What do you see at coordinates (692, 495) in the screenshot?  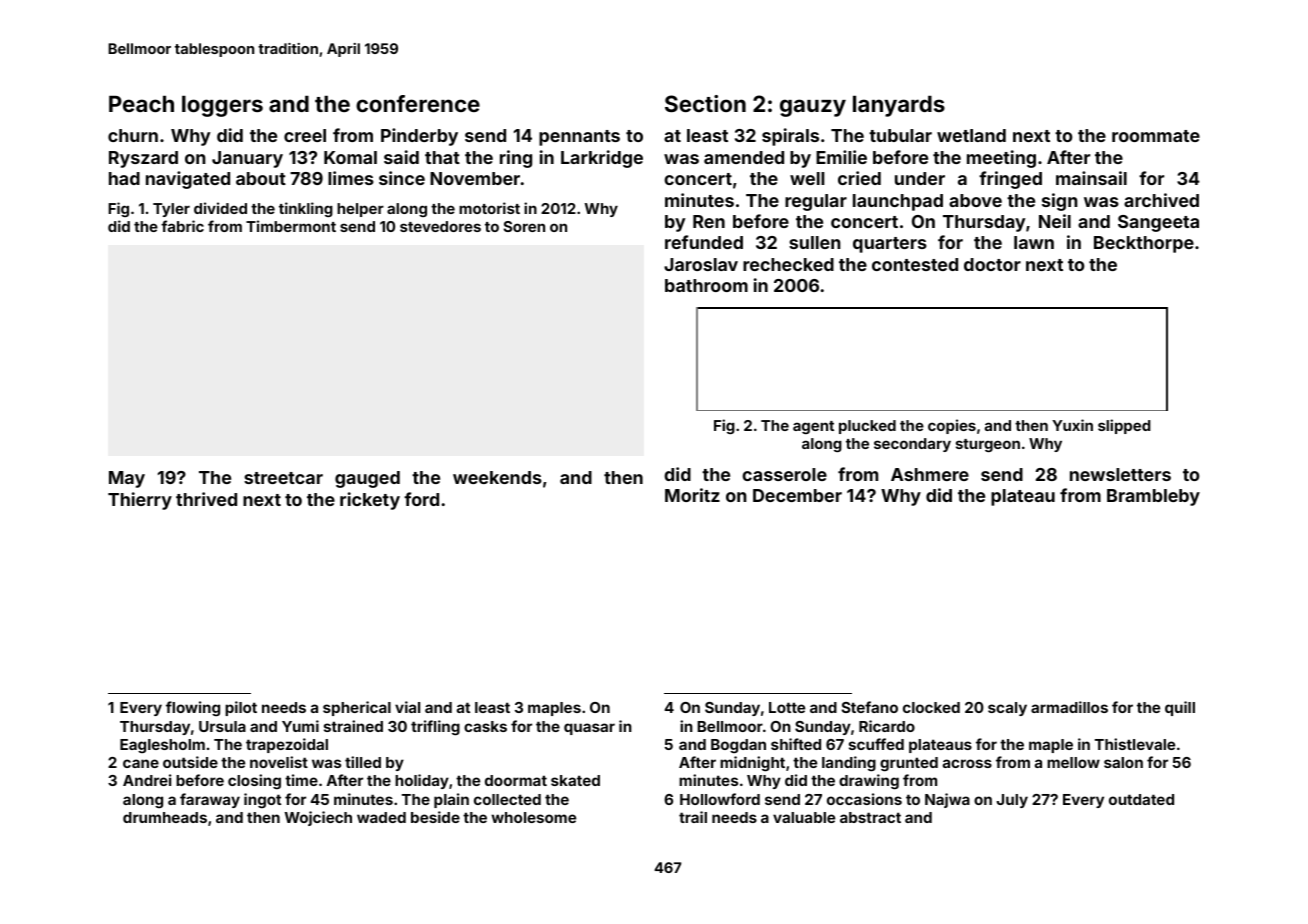 I see `Moritz` at bounding box center [692, 495].
